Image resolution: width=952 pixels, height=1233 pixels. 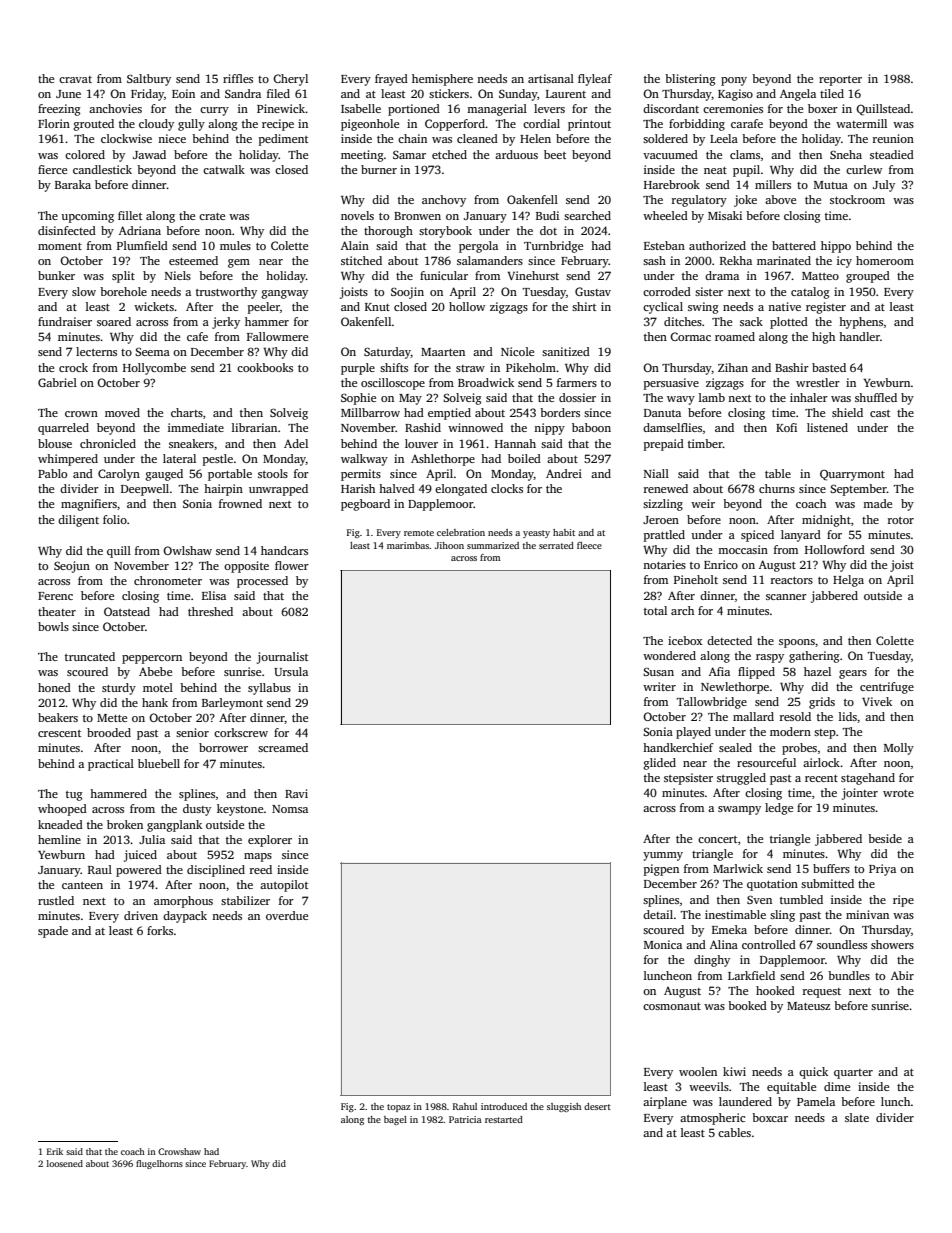 I want to click on tiled, so click(x=832, y=93).
